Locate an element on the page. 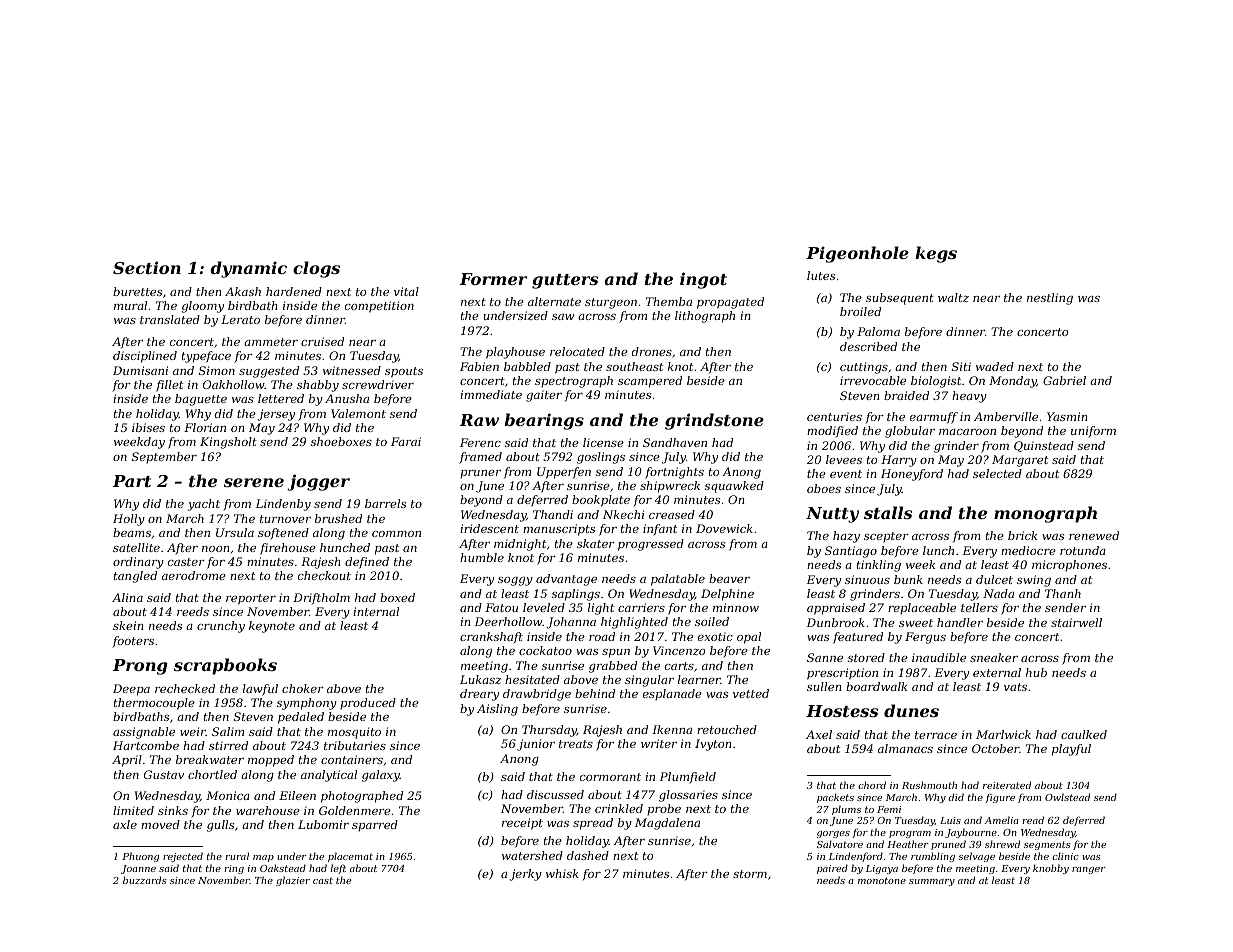 The height and width of the image is (952, 1233). glossaries is located at coordinates (688, 796).
